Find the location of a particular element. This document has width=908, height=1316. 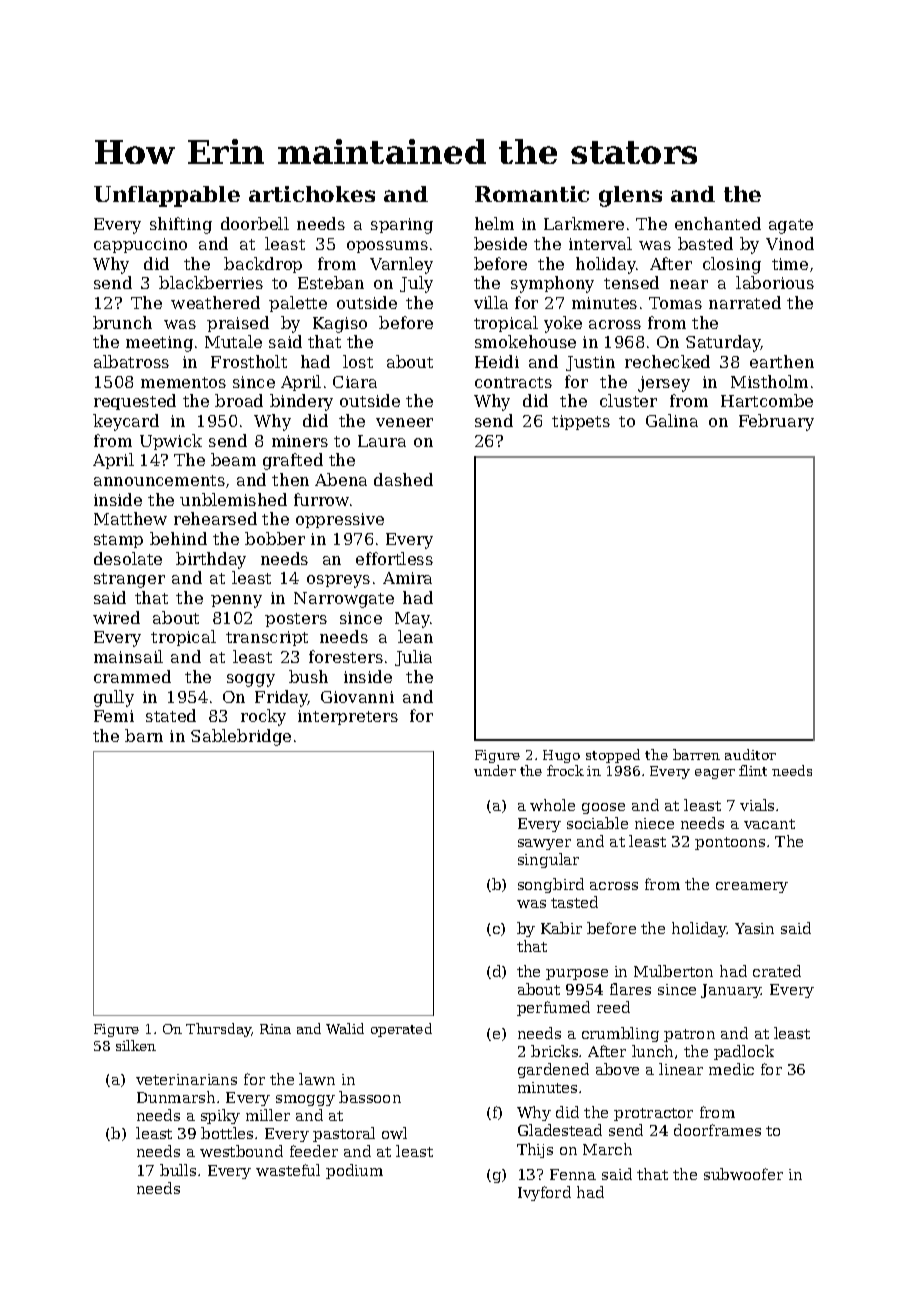

barn is located at coordinates (144, 735).
